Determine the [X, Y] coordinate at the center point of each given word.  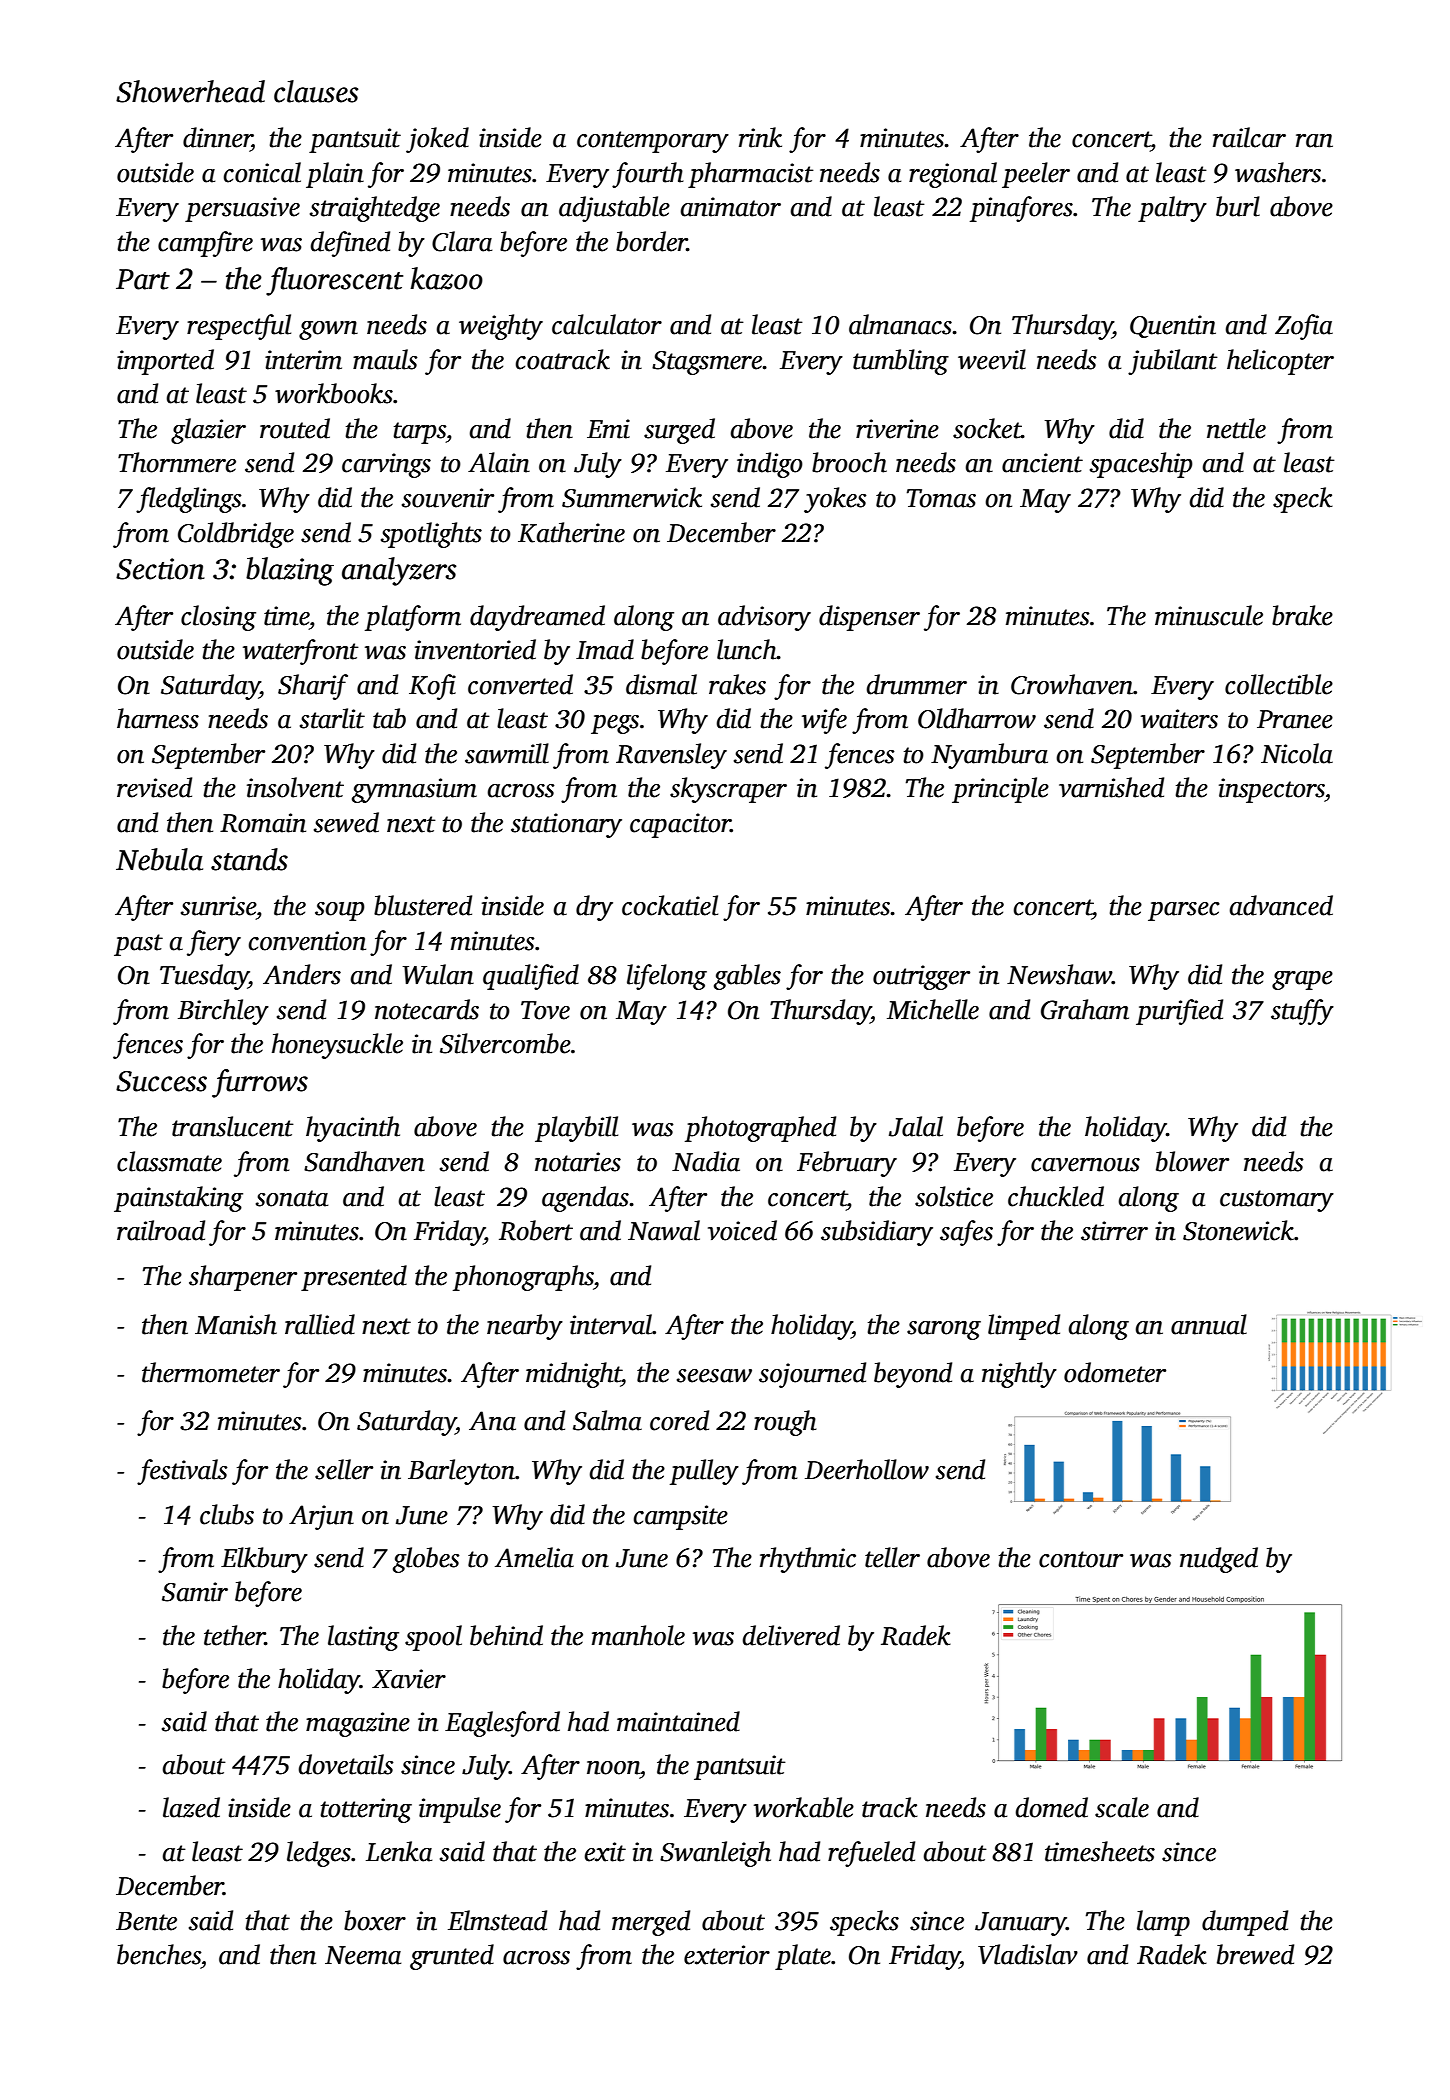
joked [437, 140]
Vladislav [1028, 1954]
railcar [1249, 137]
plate [803, 1957]
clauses [316, 91]
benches [159, 1954]
